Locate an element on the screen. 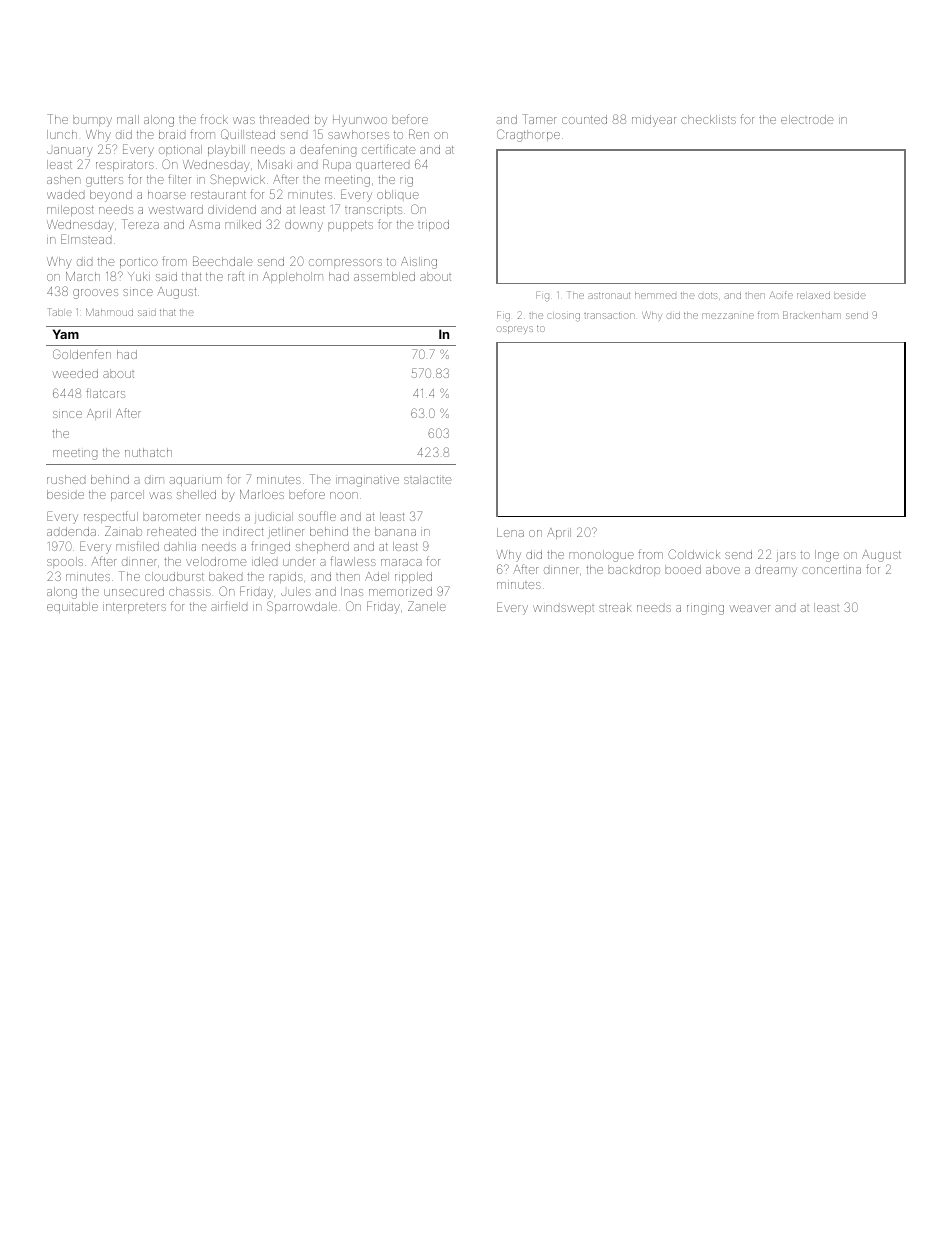  tripod is located at coordinates (433, 225).
